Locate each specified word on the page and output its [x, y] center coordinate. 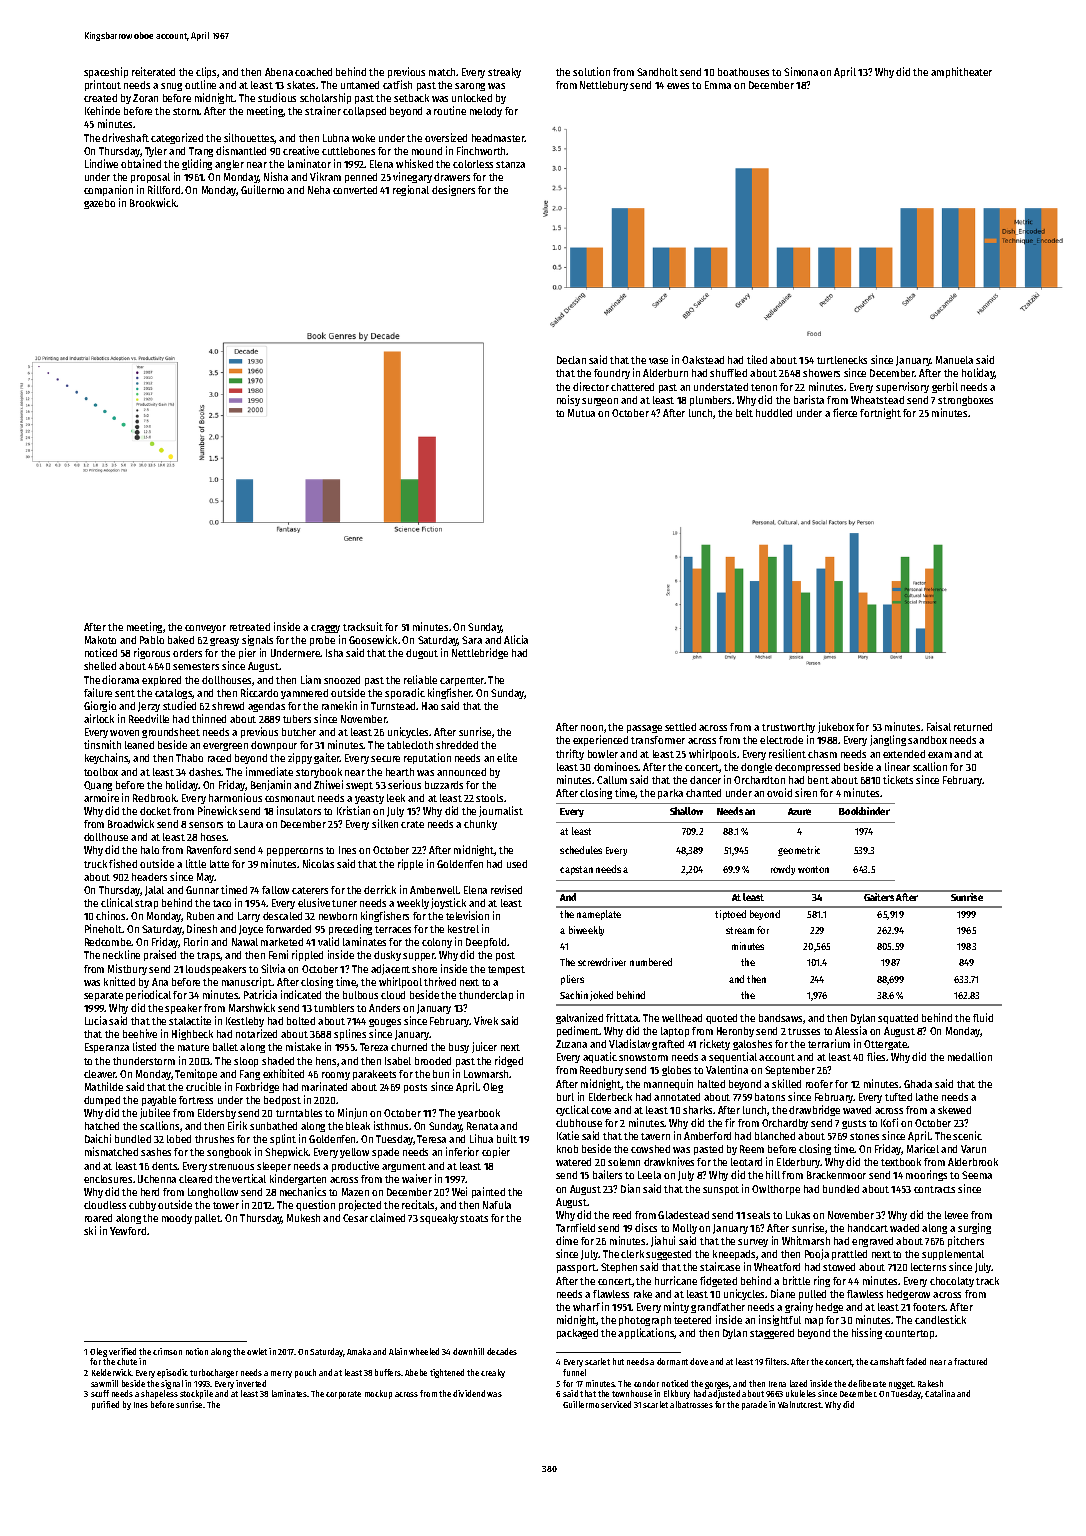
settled [680, 727]
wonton [813, 869]
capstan [576, 870]
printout [103, 85]
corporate [343, 1395]
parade [754, 1405]
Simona [801, 71]
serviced [616, 1404]
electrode [781, 740]
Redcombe [108, 942]
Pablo [152, 640]
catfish [397, 84]
